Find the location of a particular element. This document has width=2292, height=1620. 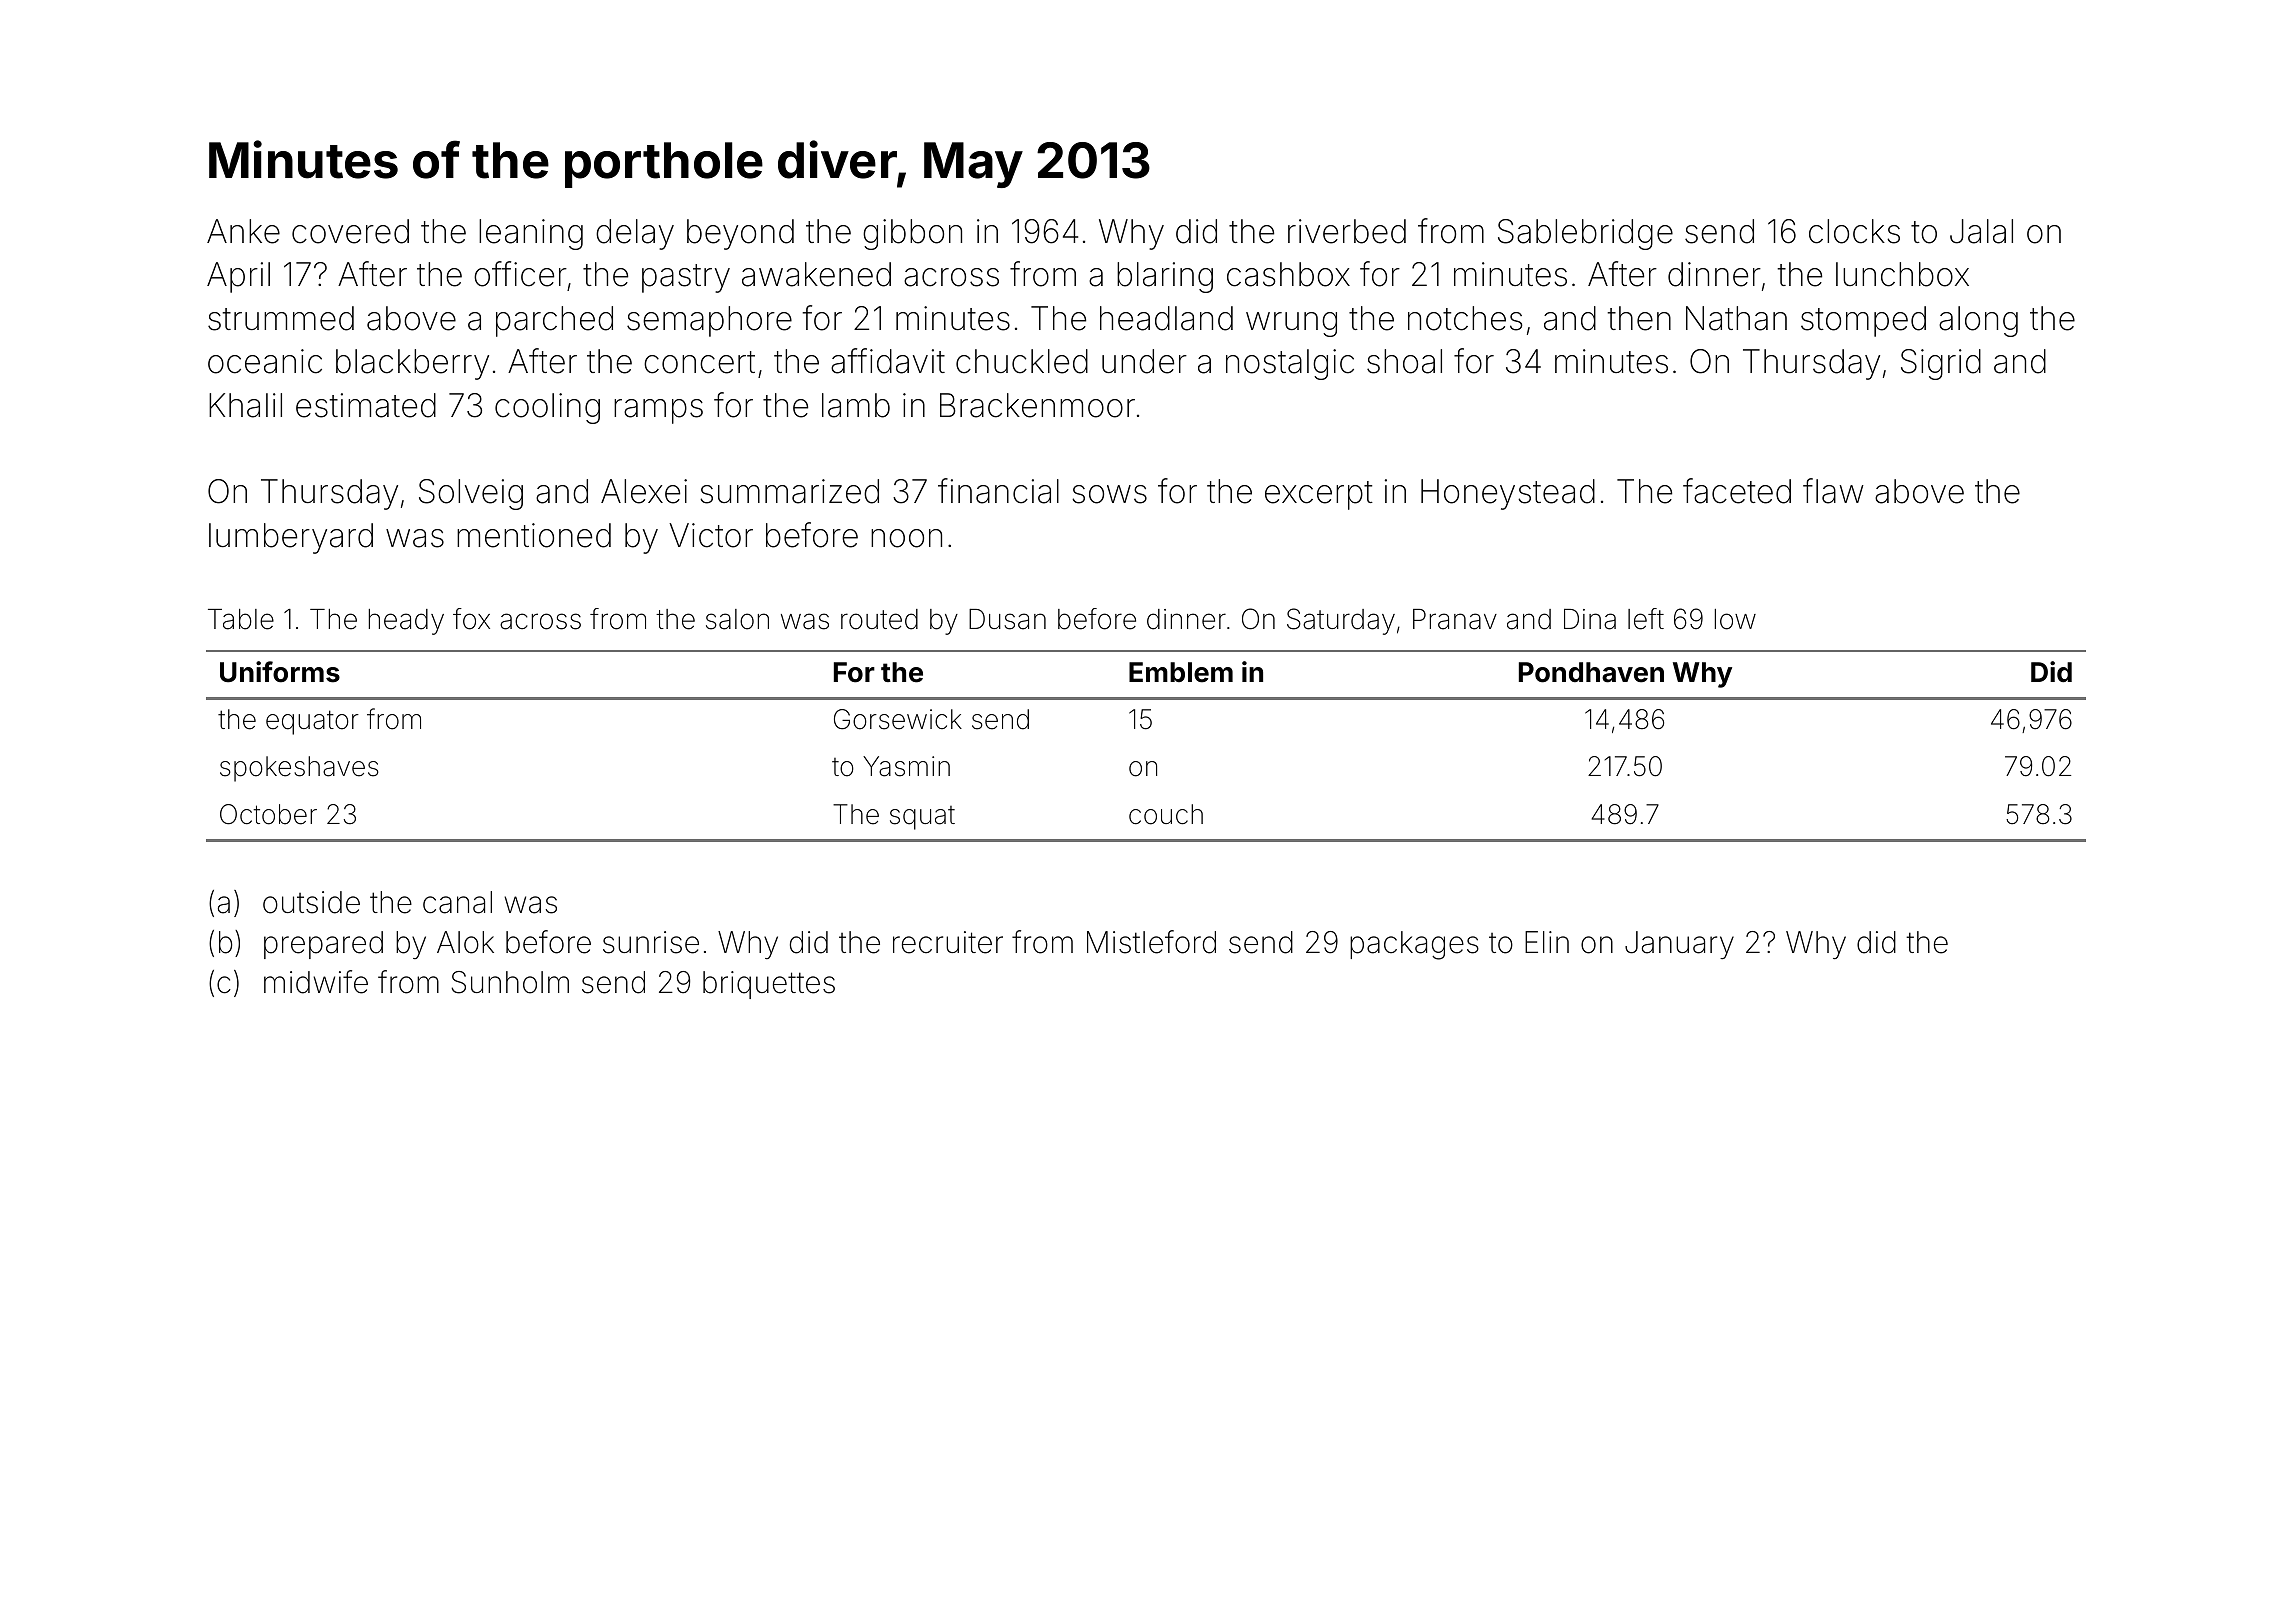

shoal is located at coordinates (1404, 361).
